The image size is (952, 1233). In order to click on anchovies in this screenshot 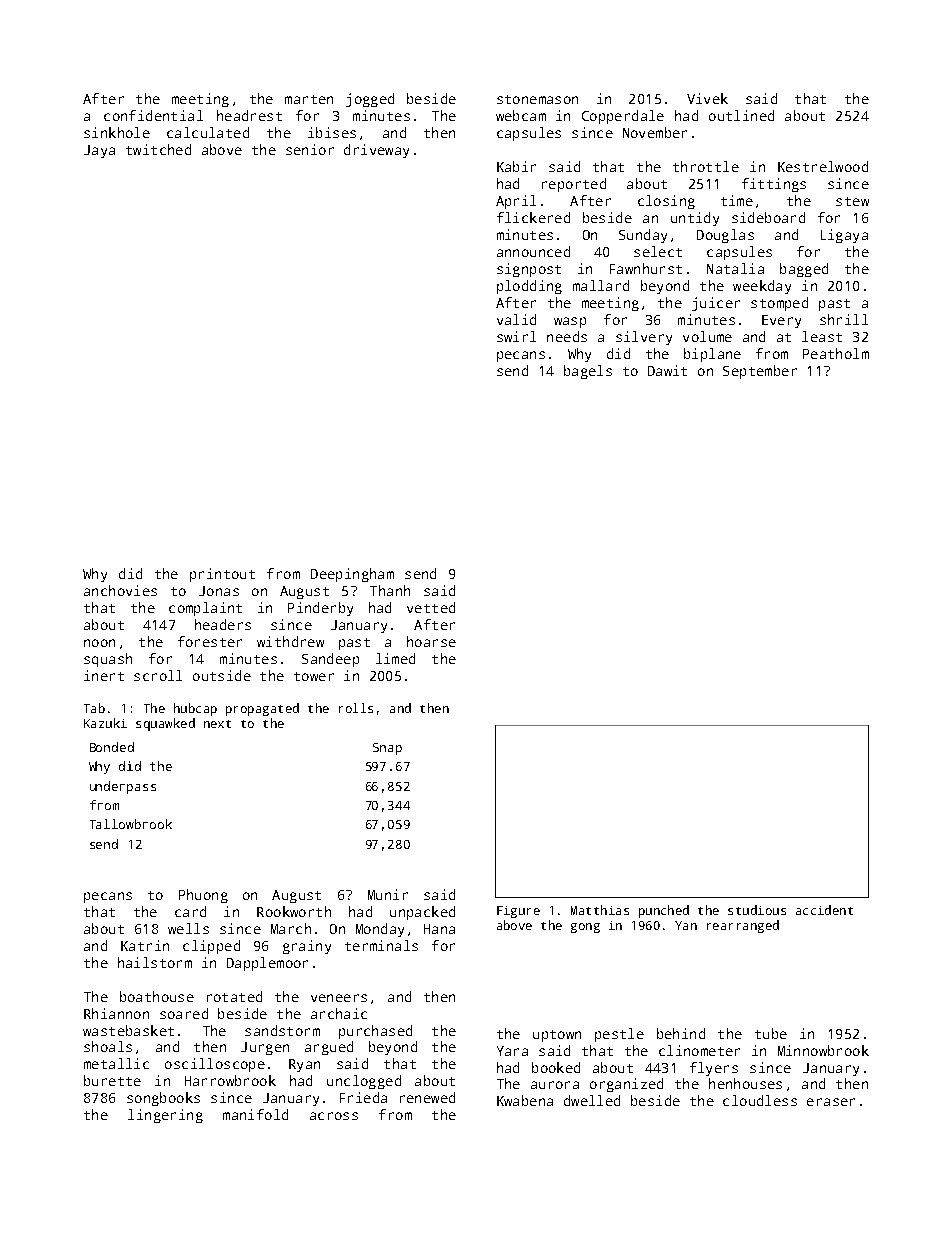, I will do `click(120, 590)`.
